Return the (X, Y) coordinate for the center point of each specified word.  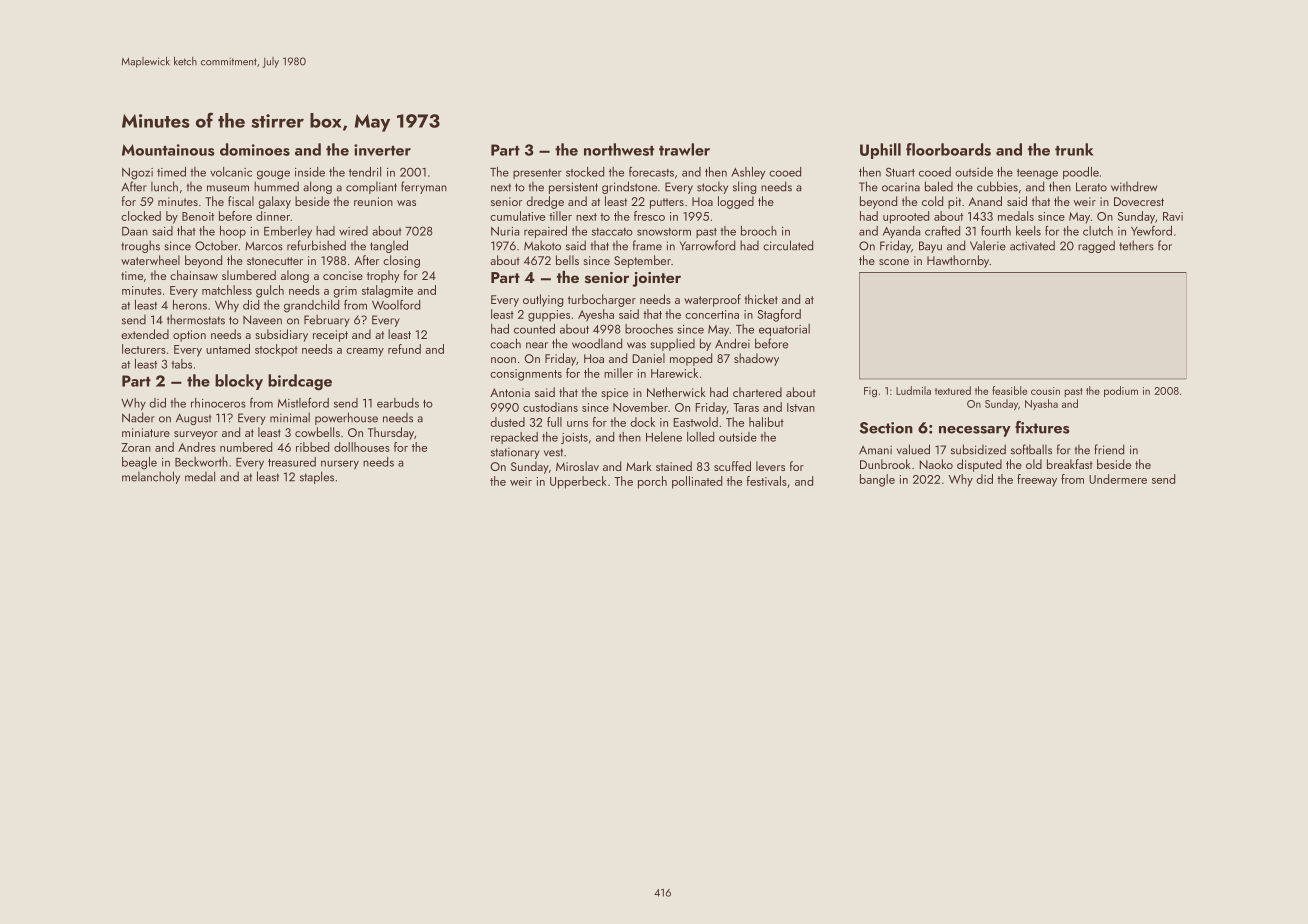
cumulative (517, 216)
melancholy (151, 477)
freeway (1037, 480)
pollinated (697, 482)
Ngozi (137, 174)
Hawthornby (958, 261)
